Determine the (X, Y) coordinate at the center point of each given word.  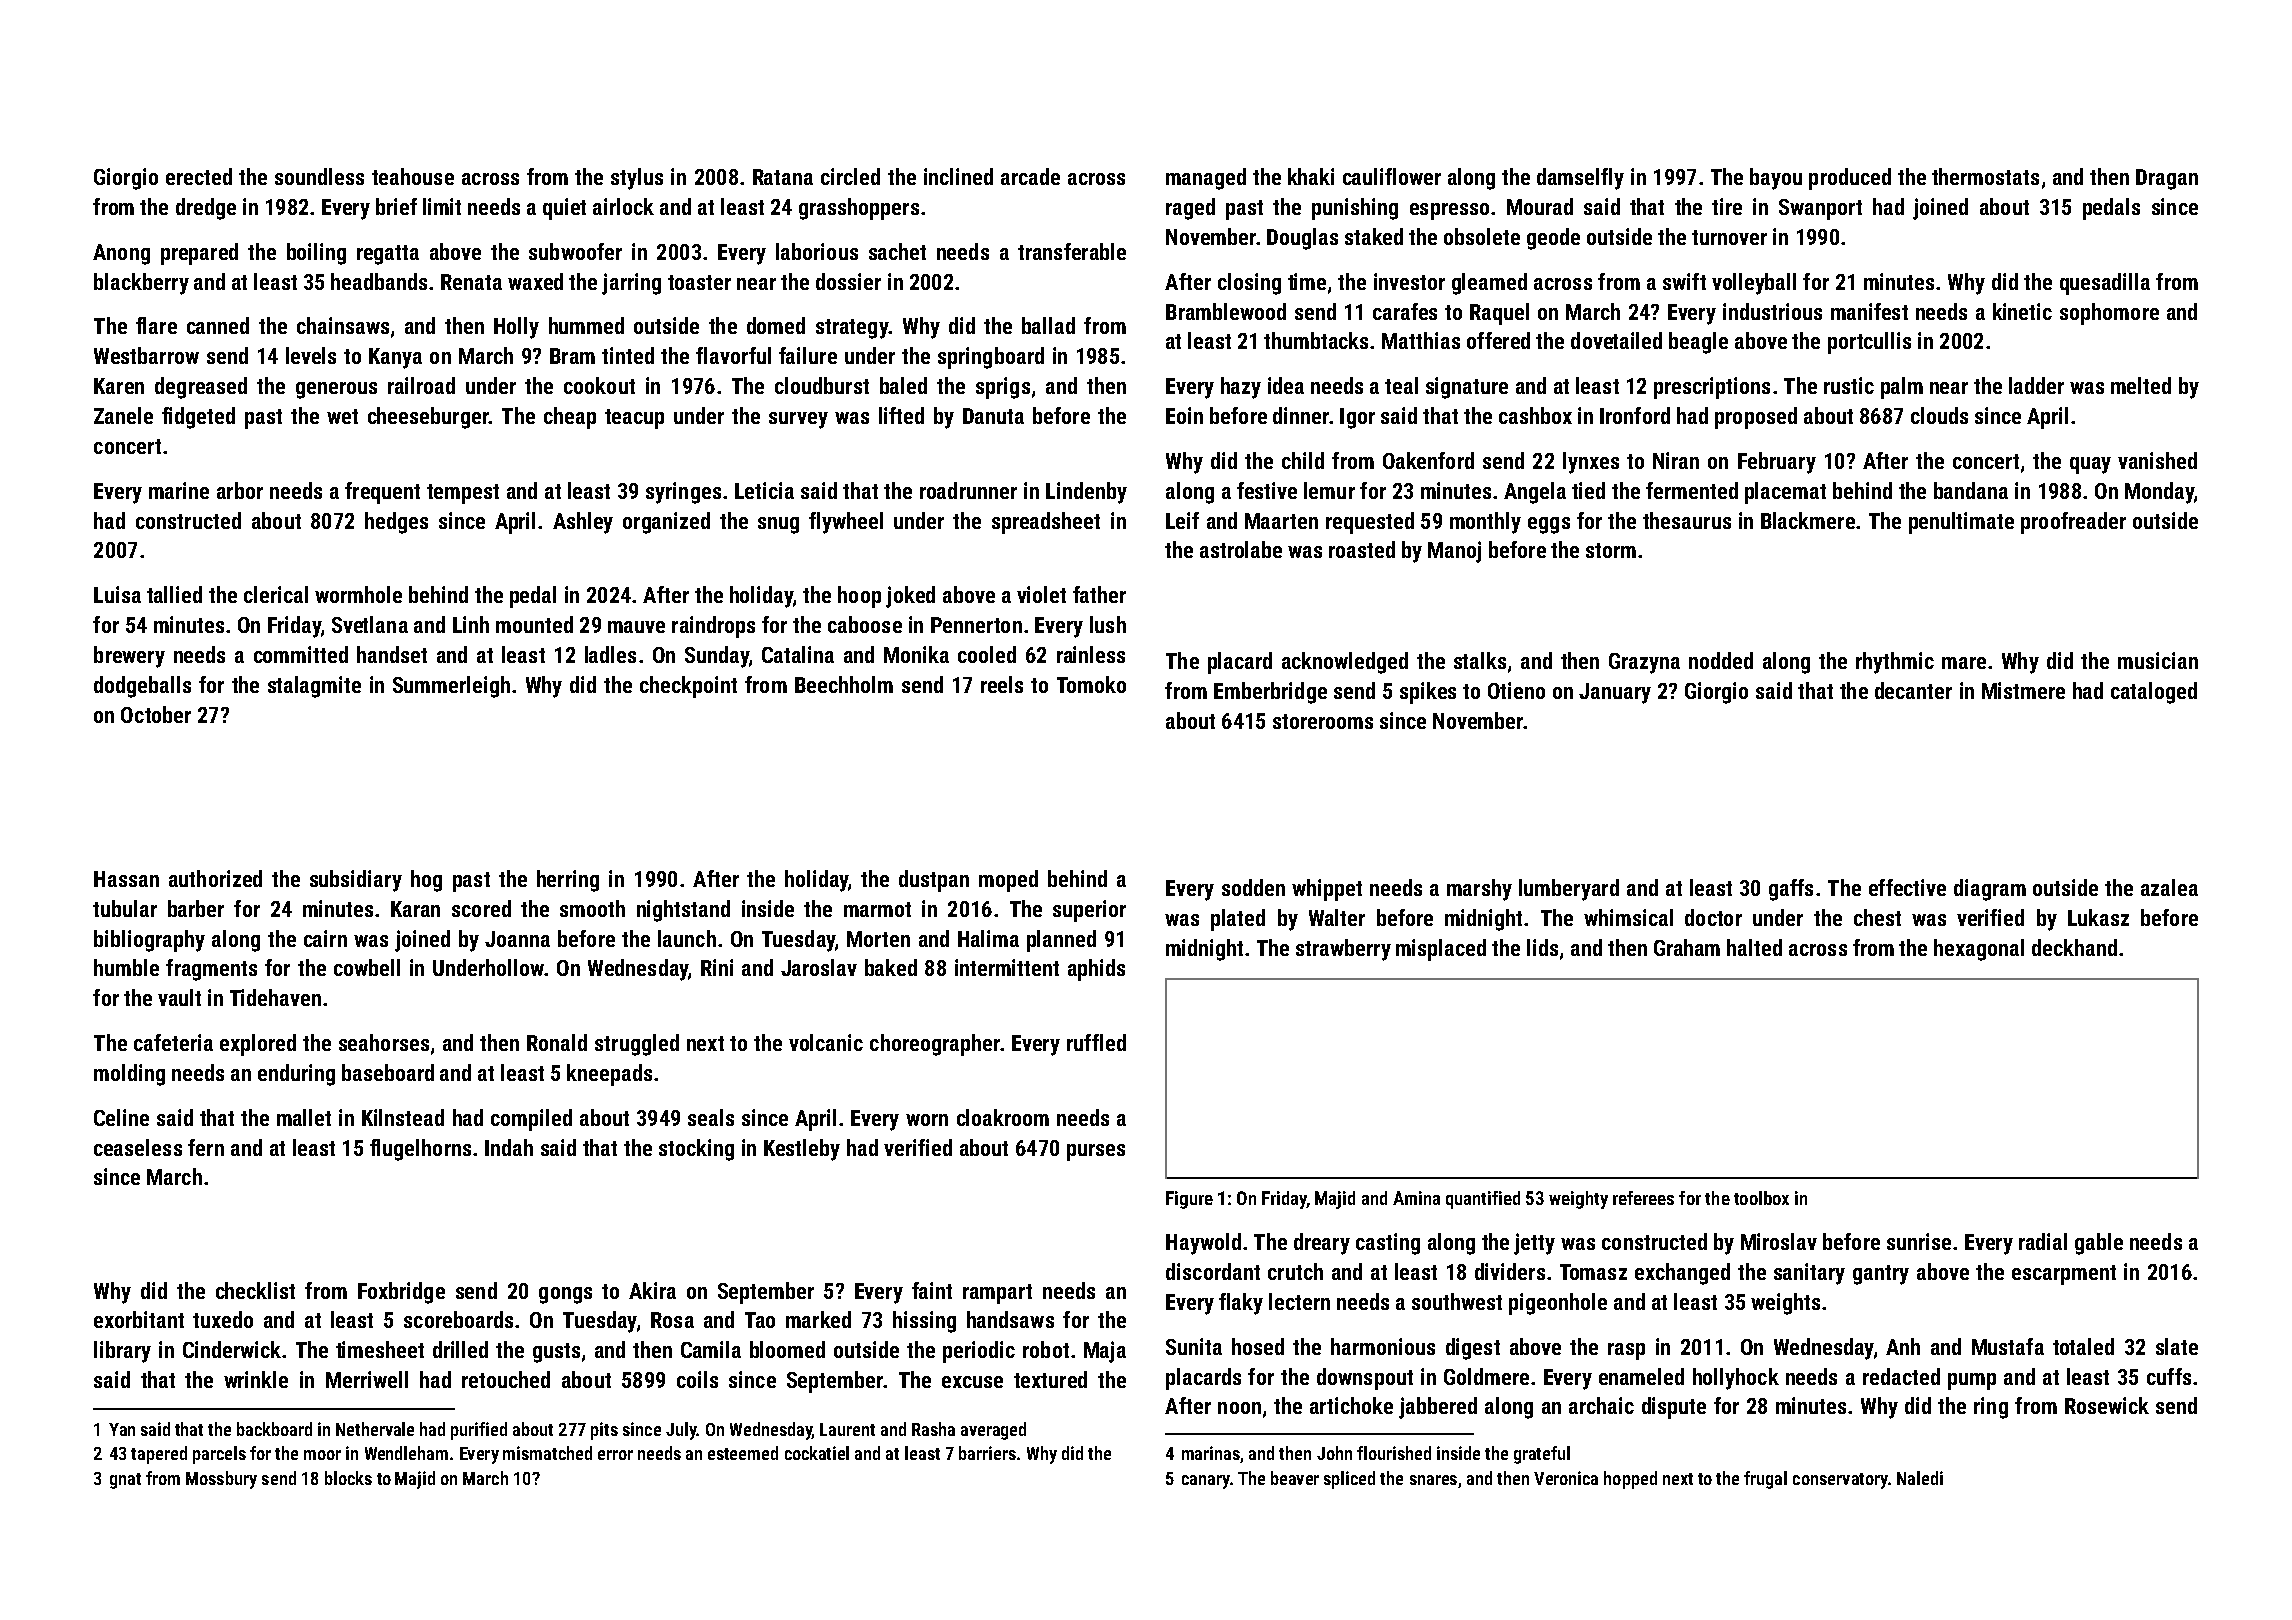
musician (2158, 660)
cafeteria (173, 1042)
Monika (916, 654)
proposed (1756, 418)
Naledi (1920, 1478)
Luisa (117, 594)
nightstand (683, 911)
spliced (1349, 1480)
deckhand (2074, 947)
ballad (1048, 325)
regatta (388, 255)
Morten (878, 939)
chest (1877, 917)
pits (604, 1431)
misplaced (1441, 950)
